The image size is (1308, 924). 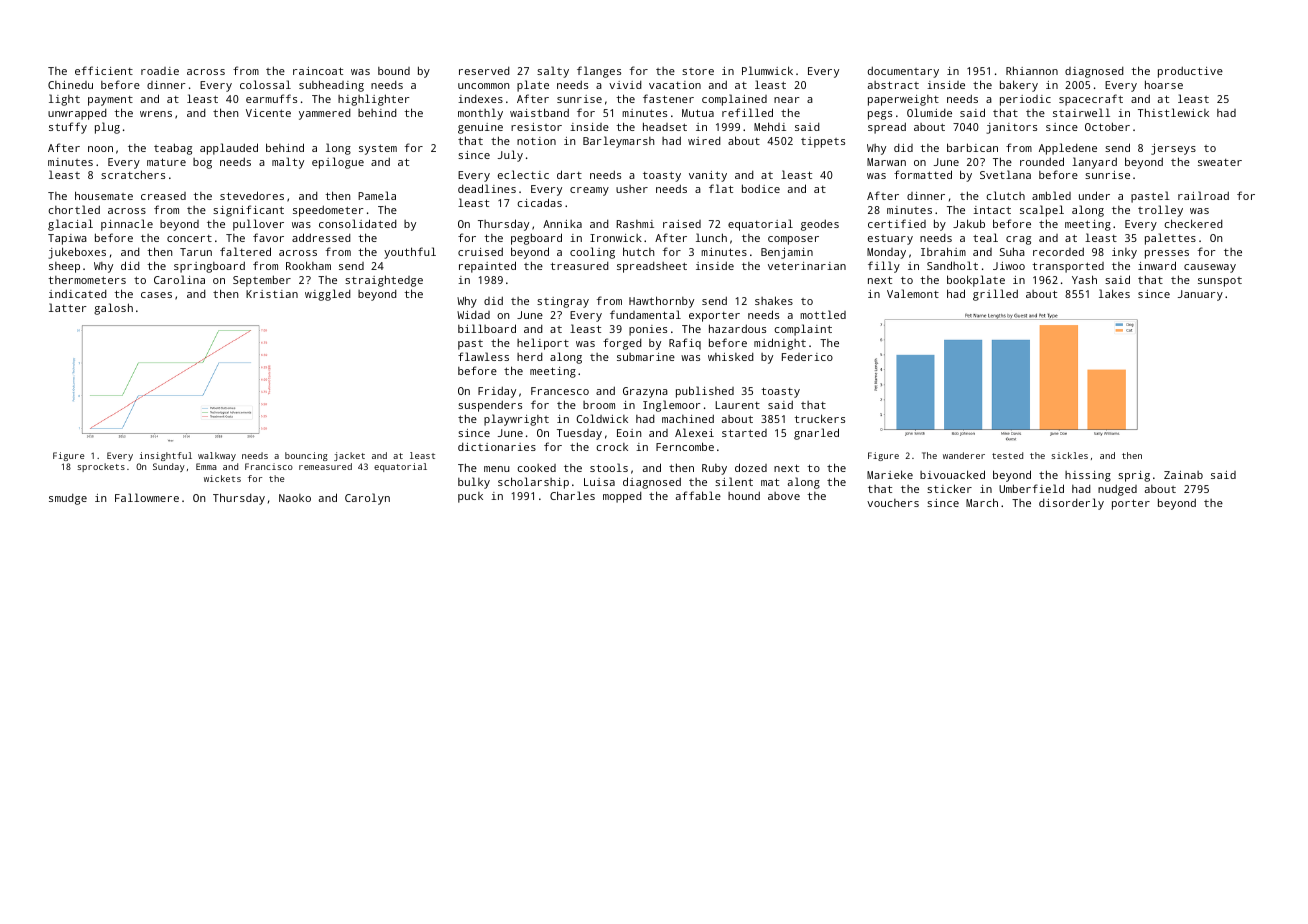 What do you see at coordinates (539, 112) in the document?
I see `waistband` at bounding box center [539, 112].
